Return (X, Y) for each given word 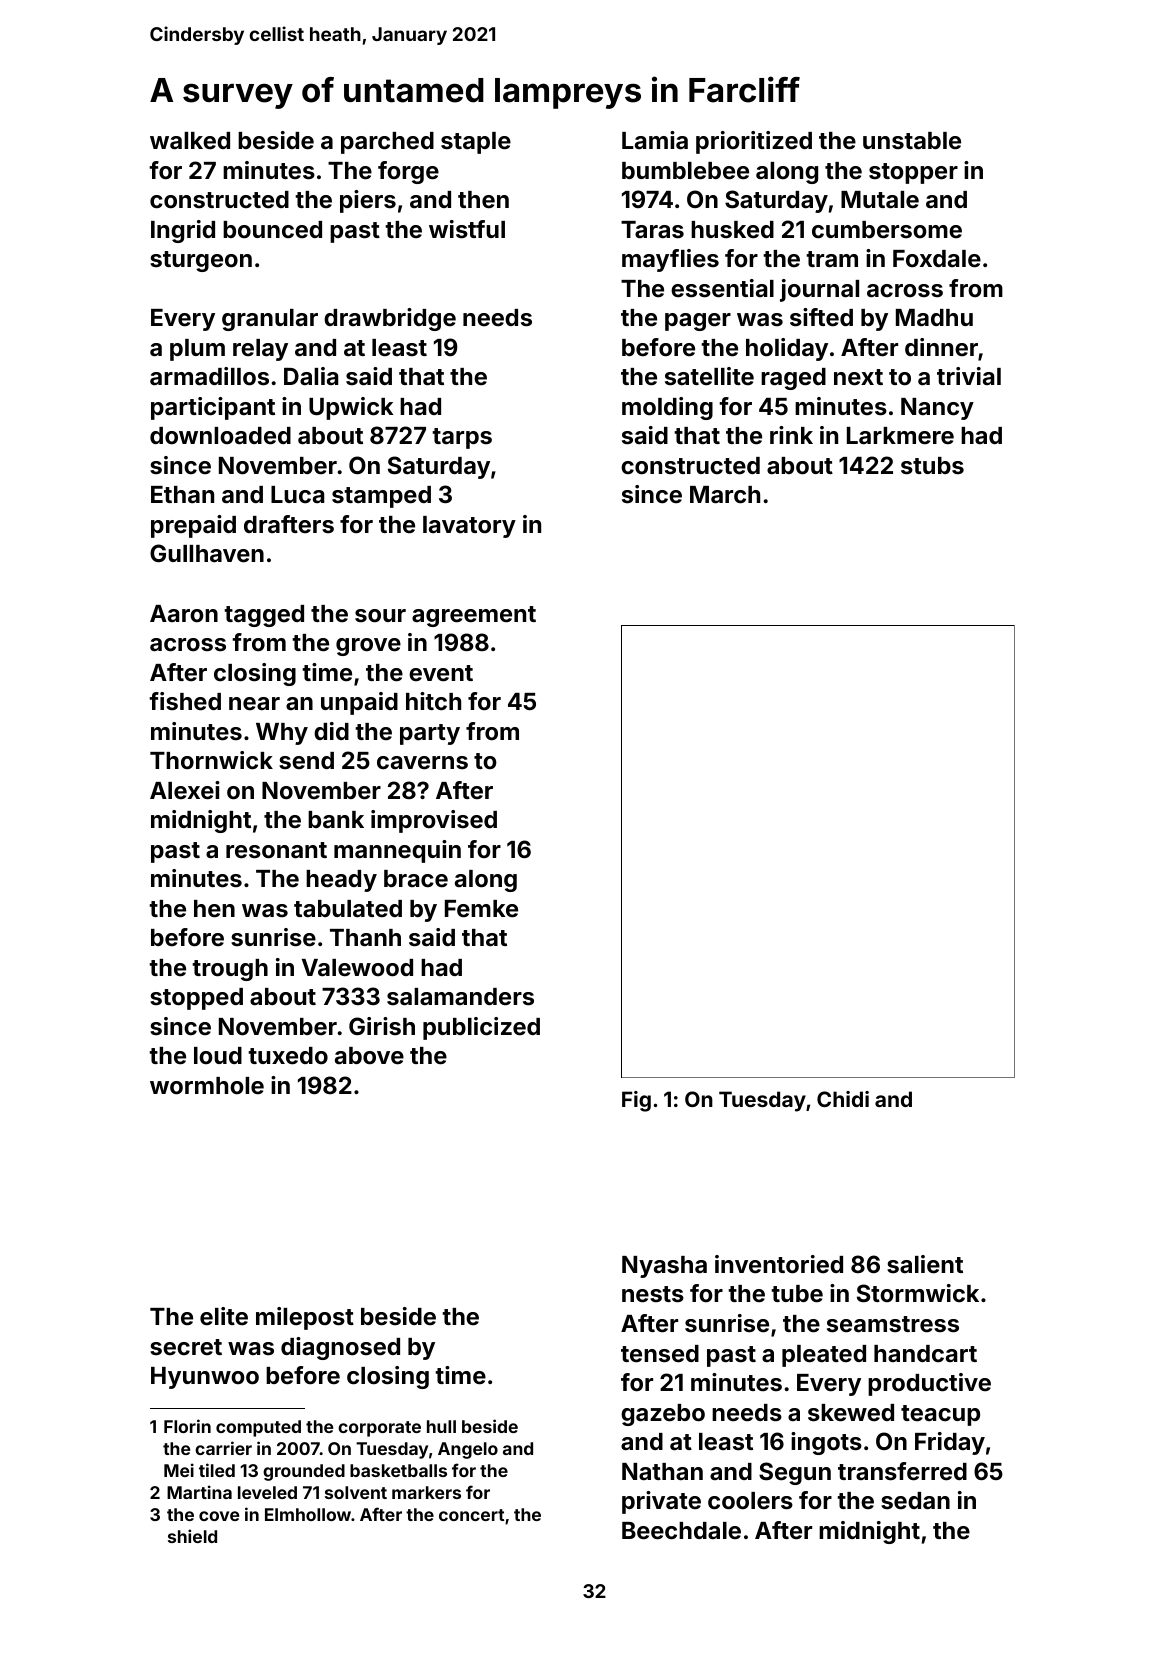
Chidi (843, 1099)
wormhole (207, 1086)
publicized (481, 1028)
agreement (474, 616)
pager (698, 322)
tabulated (348, 909)
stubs (932, 466)
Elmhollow (308, 1514)
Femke (481, 909)
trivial (969, 376)
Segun (795, 1473)
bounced (272, 230)
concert (471, 1515)
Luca (297, 495)
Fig (636, 1101)
